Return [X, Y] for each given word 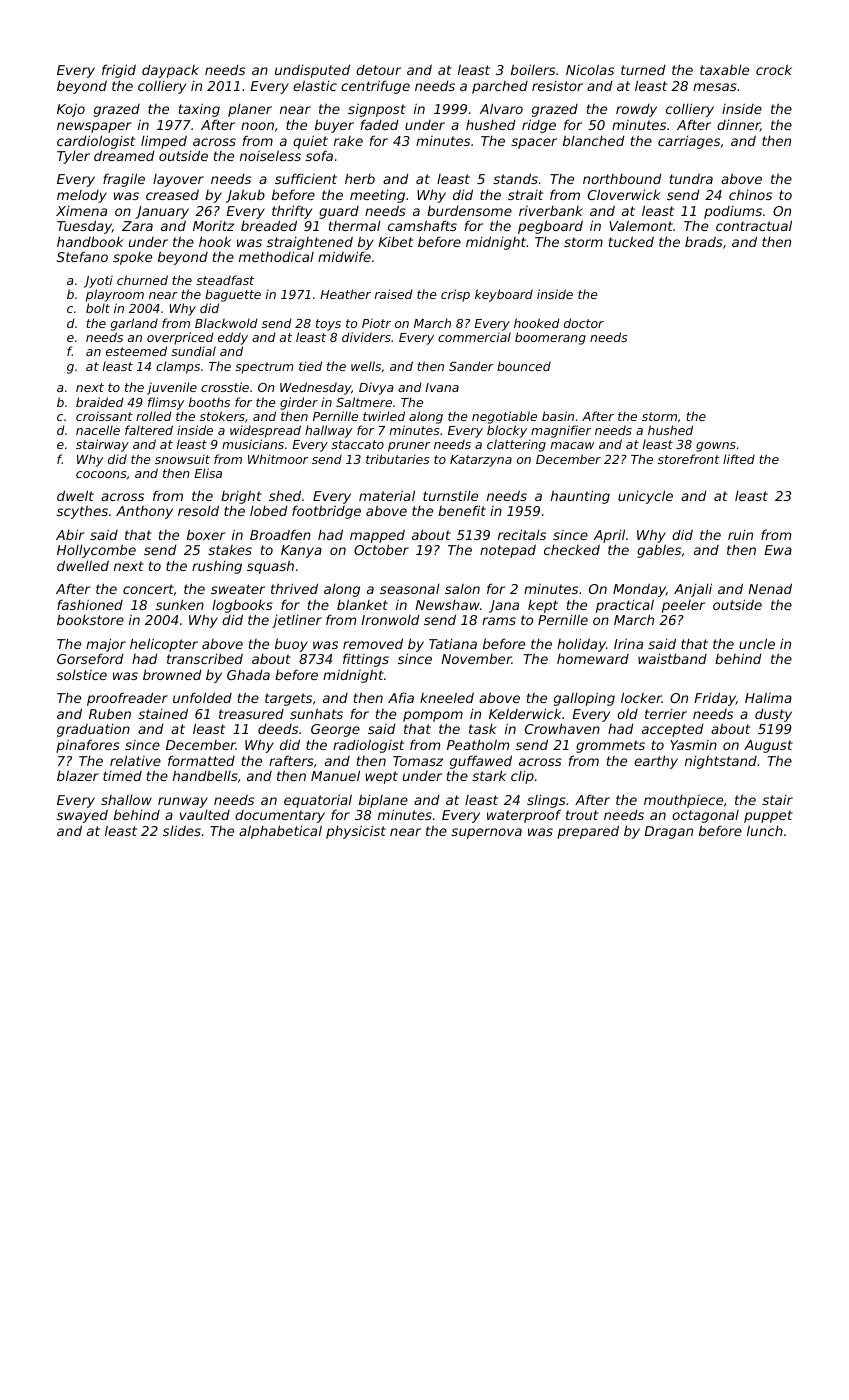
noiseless [270, 155]
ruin [740, 535]
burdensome [469, 210]
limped [164, 142]
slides [182, 830]
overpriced [180, 338]
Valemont [641, 225]
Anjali [693, 590]
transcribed [205, 658]
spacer [534, 143]
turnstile [450, 496]
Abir [70, 534]
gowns [716, 447]
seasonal [410, 589]
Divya [376, 388]
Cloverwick [624, 194]
